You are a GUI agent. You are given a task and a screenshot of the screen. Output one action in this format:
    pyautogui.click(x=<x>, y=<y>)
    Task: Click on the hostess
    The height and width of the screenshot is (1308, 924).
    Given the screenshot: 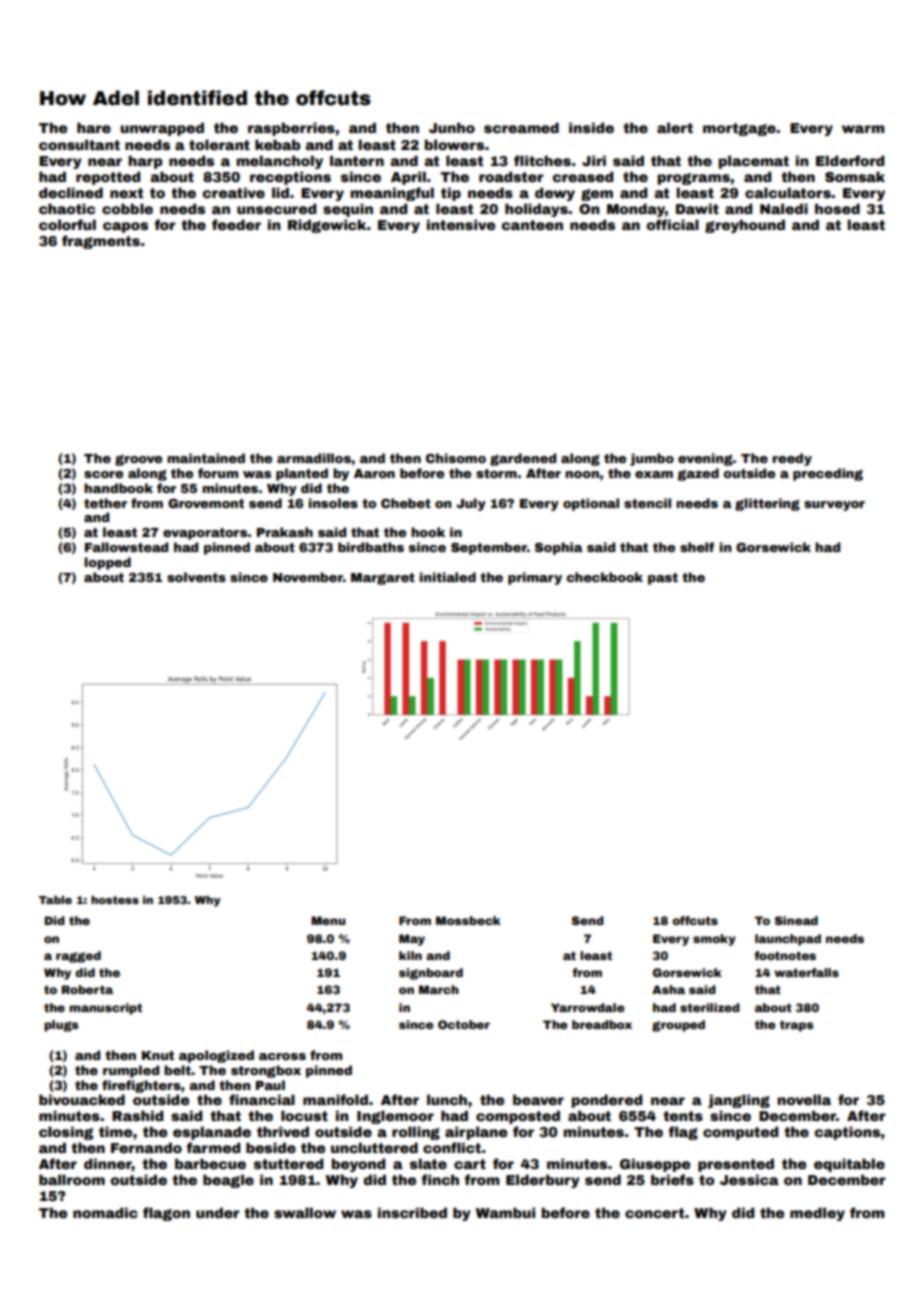 What is the action you would take?
    pyautogui.click(x=115, y=900)
